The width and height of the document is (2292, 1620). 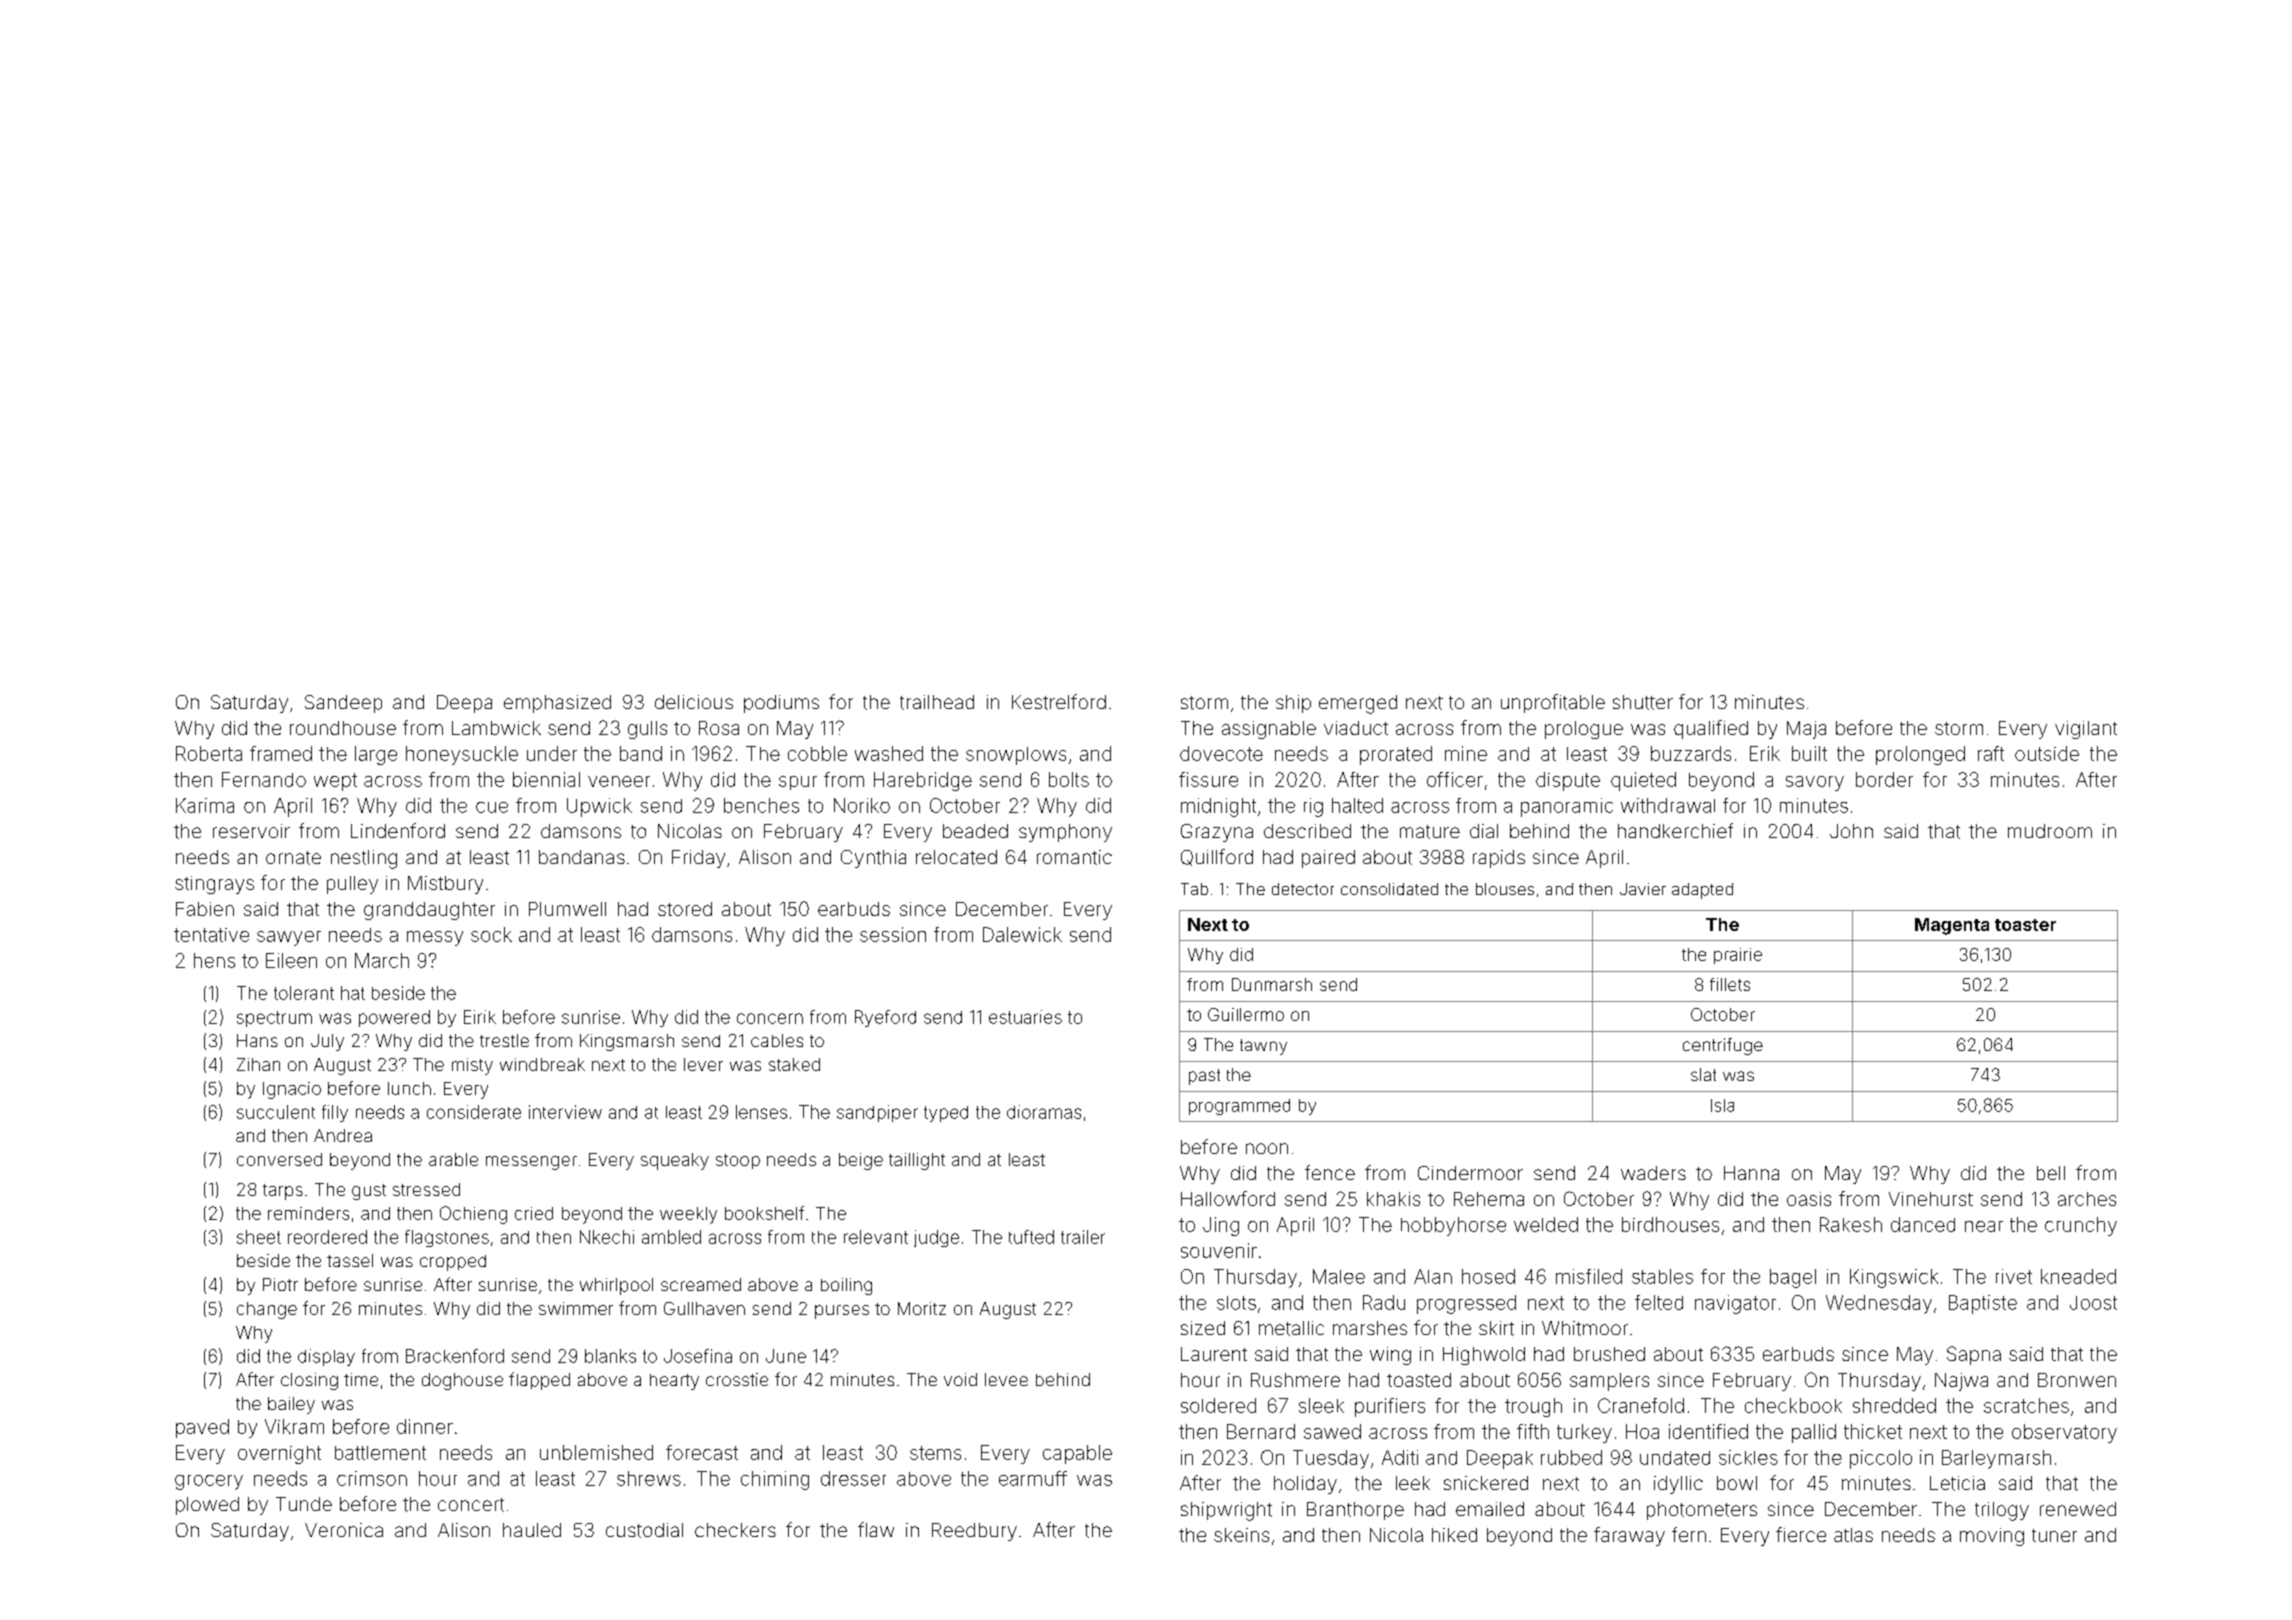 What do you see at coordinates (274, 1019) in the document?
I see `spectrum` at bounding box center [274, 1019].
